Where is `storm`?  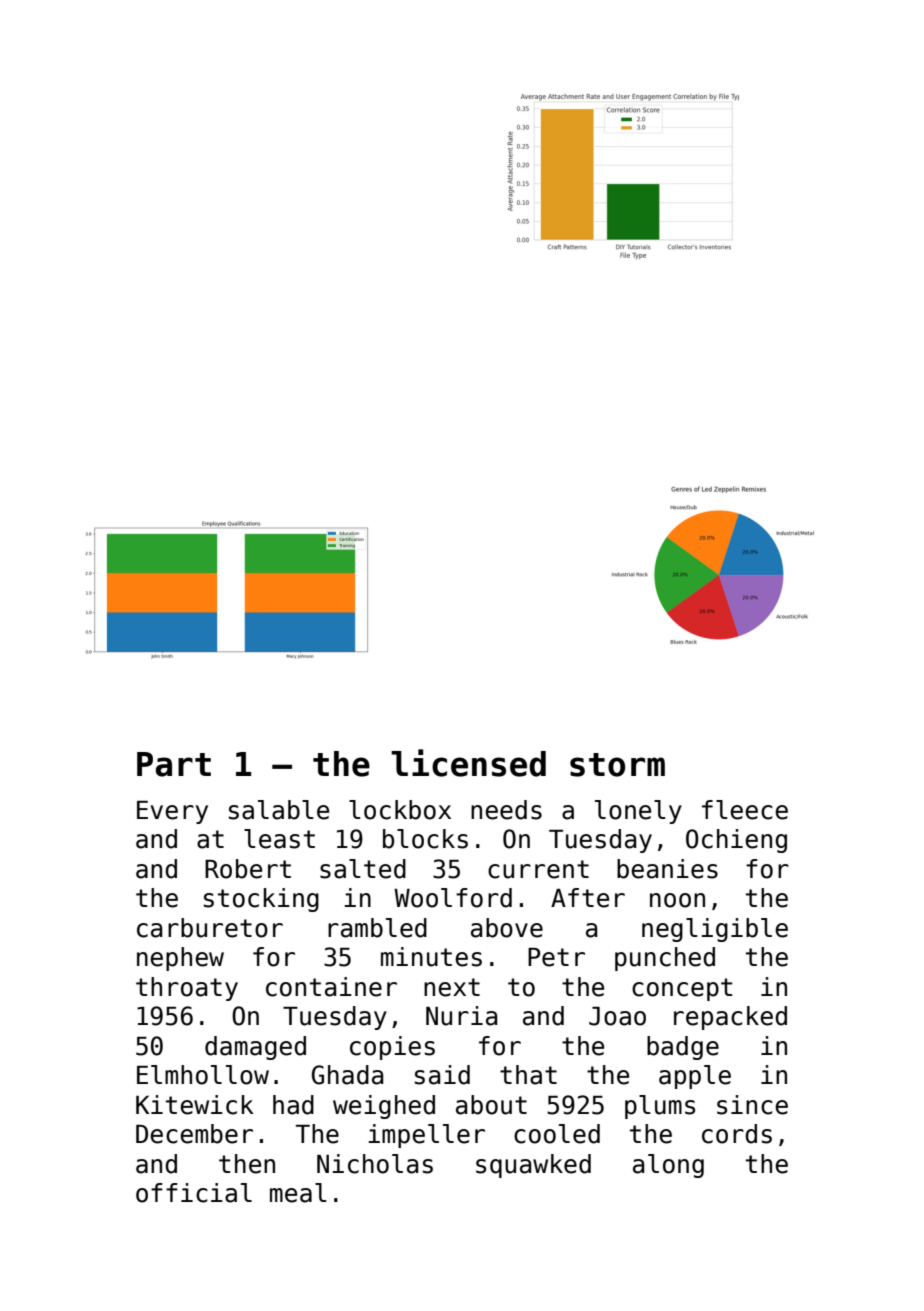
storm is located at coordinates (617, 765).
